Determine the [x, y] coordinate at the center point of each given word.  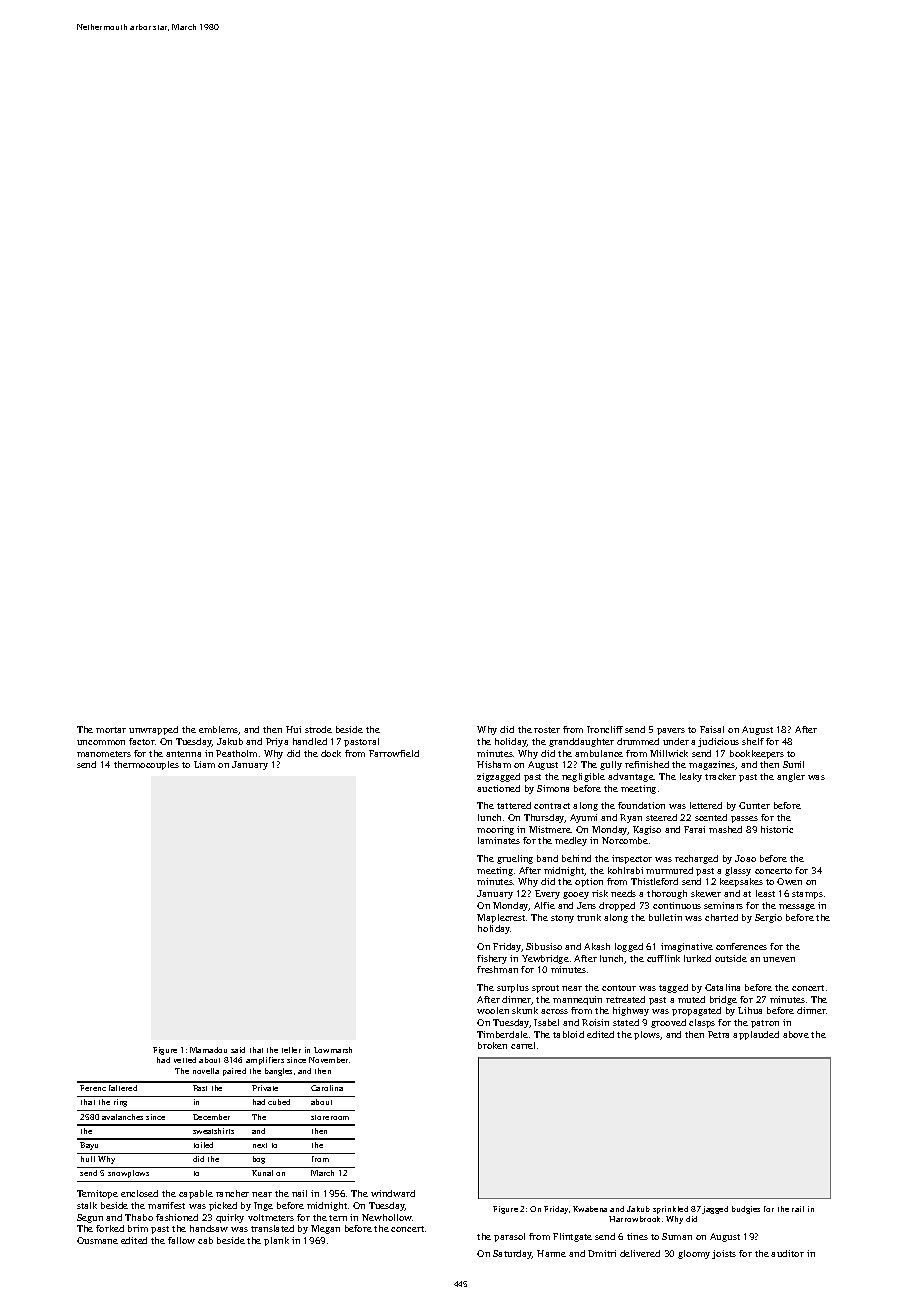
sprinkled [670, 1210]
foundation [641, 805]
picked [223, 1206]
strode [318, 729]
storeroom [330, 1117]
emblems [218, 729]
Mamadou [208, 1050]
